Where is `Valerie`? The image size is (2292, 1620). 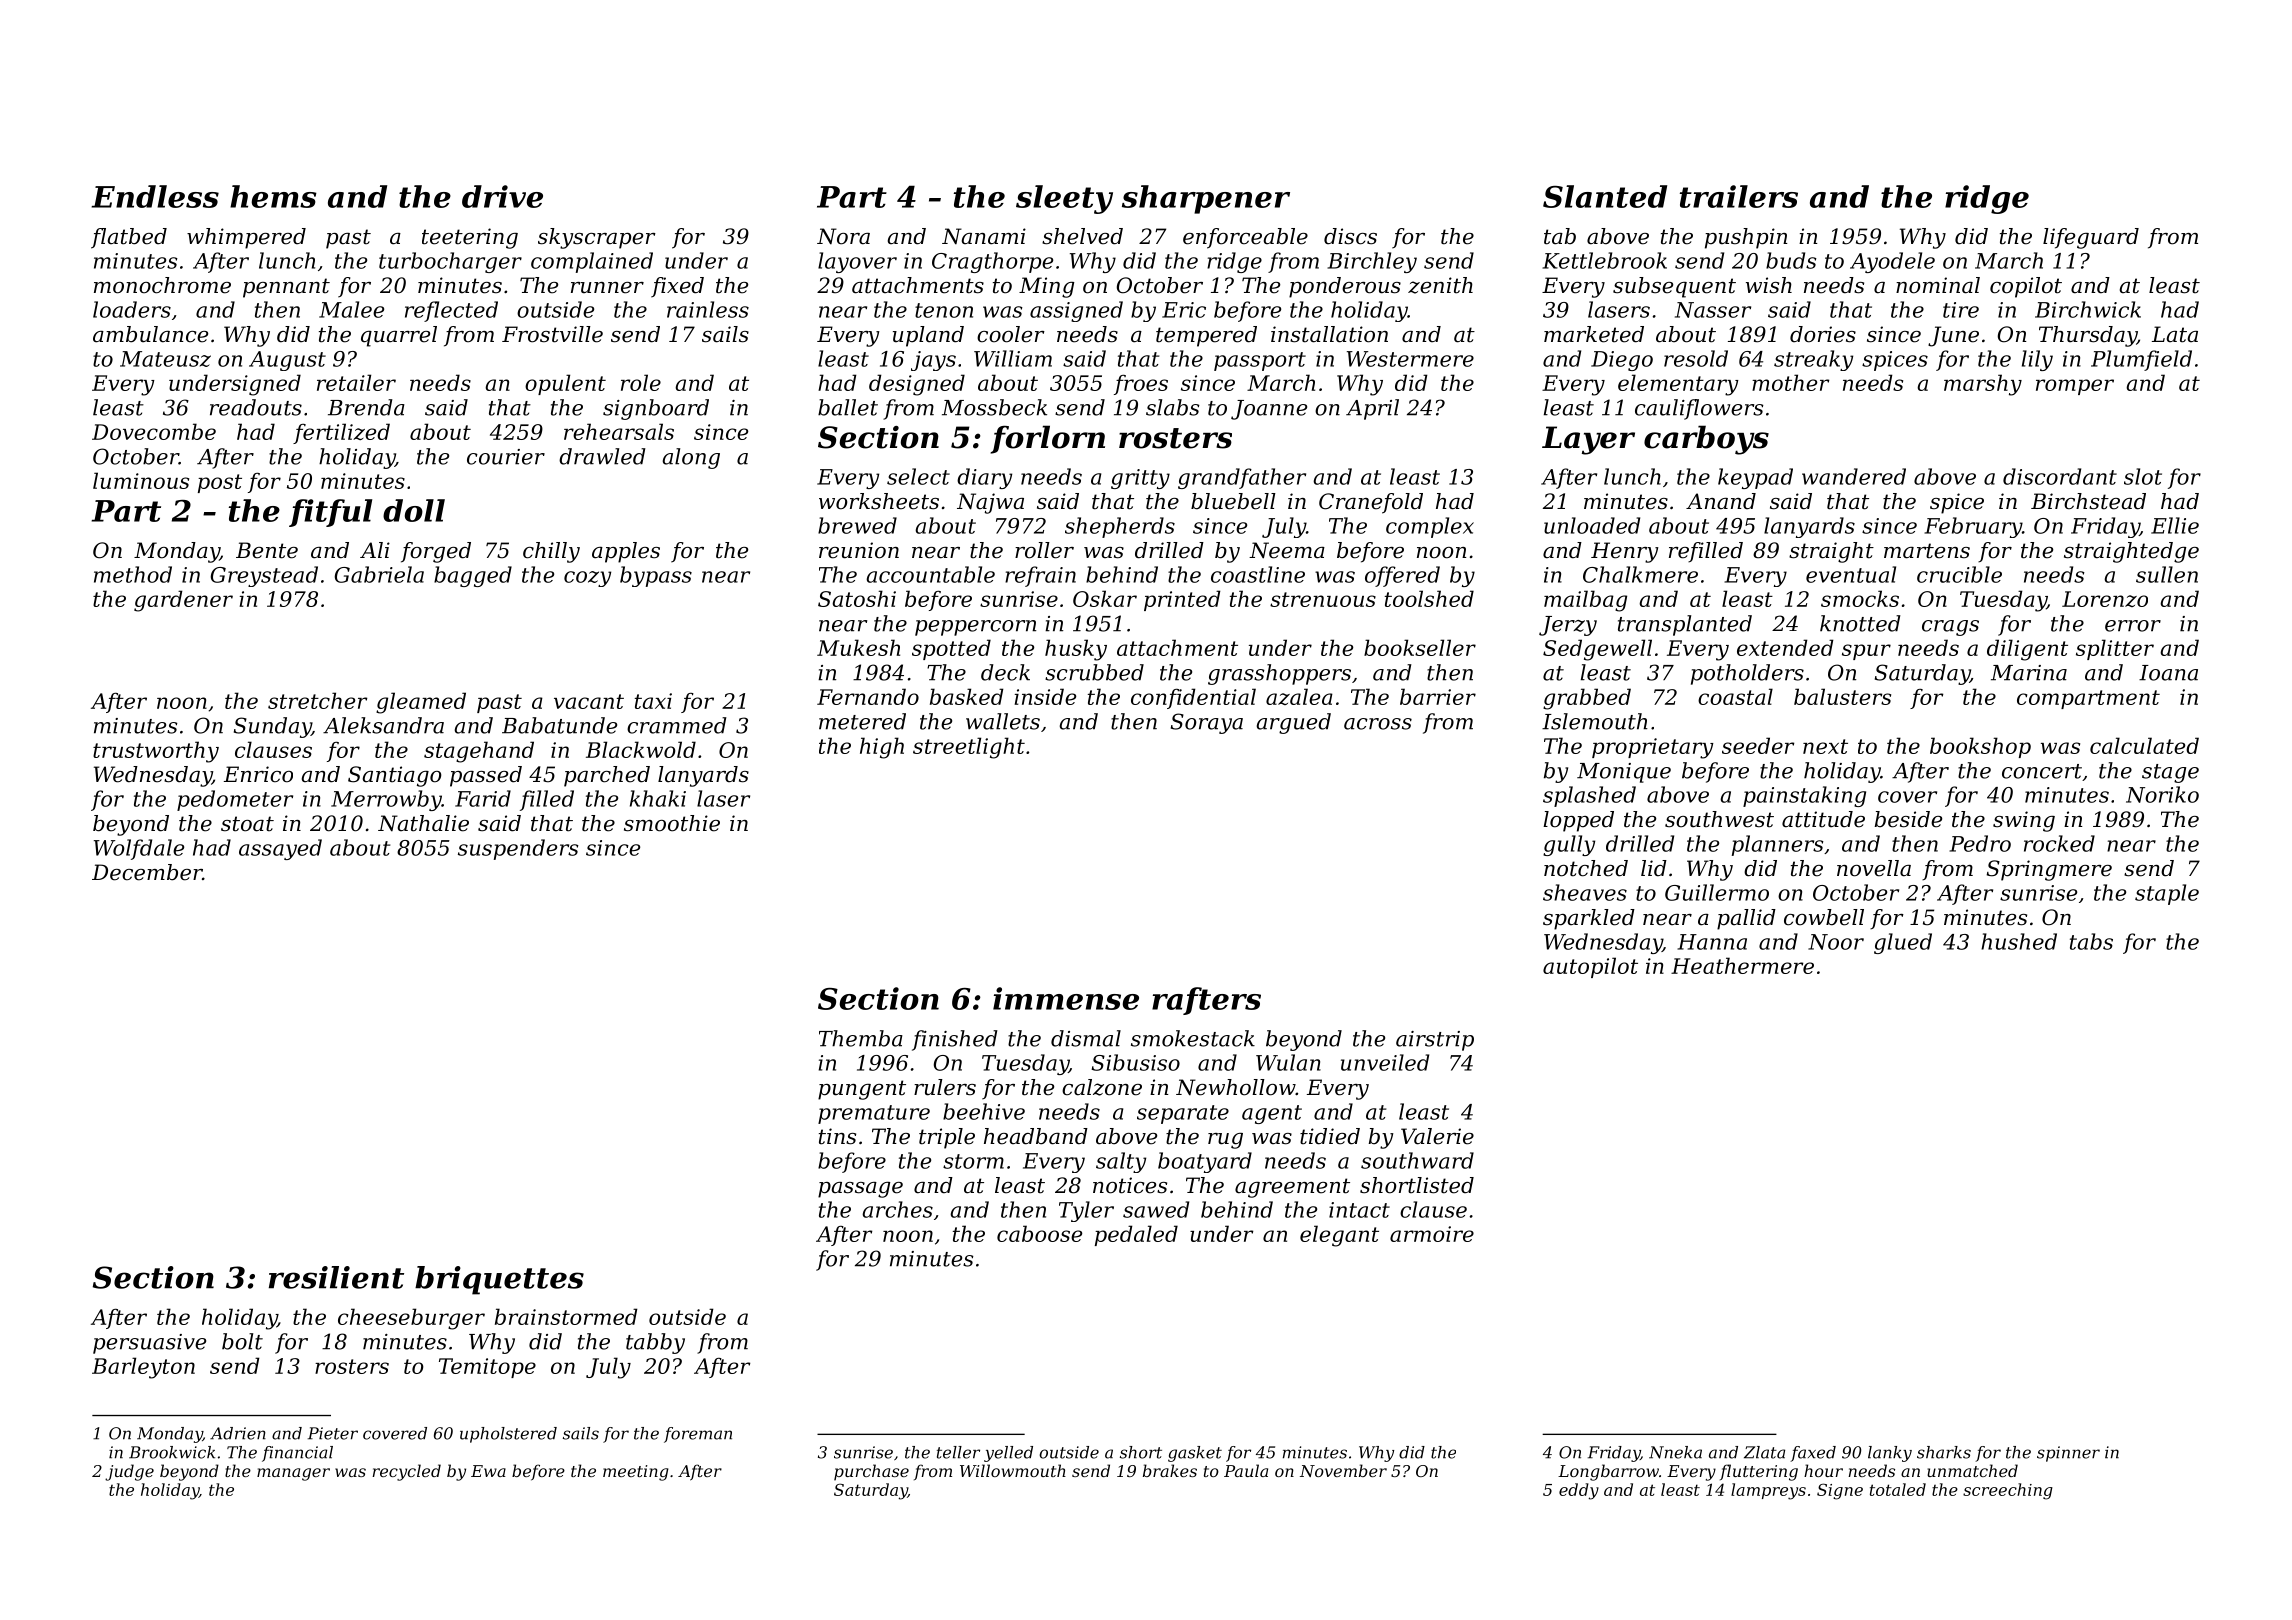
Valerie is located at coordinates (1437, 1136).
